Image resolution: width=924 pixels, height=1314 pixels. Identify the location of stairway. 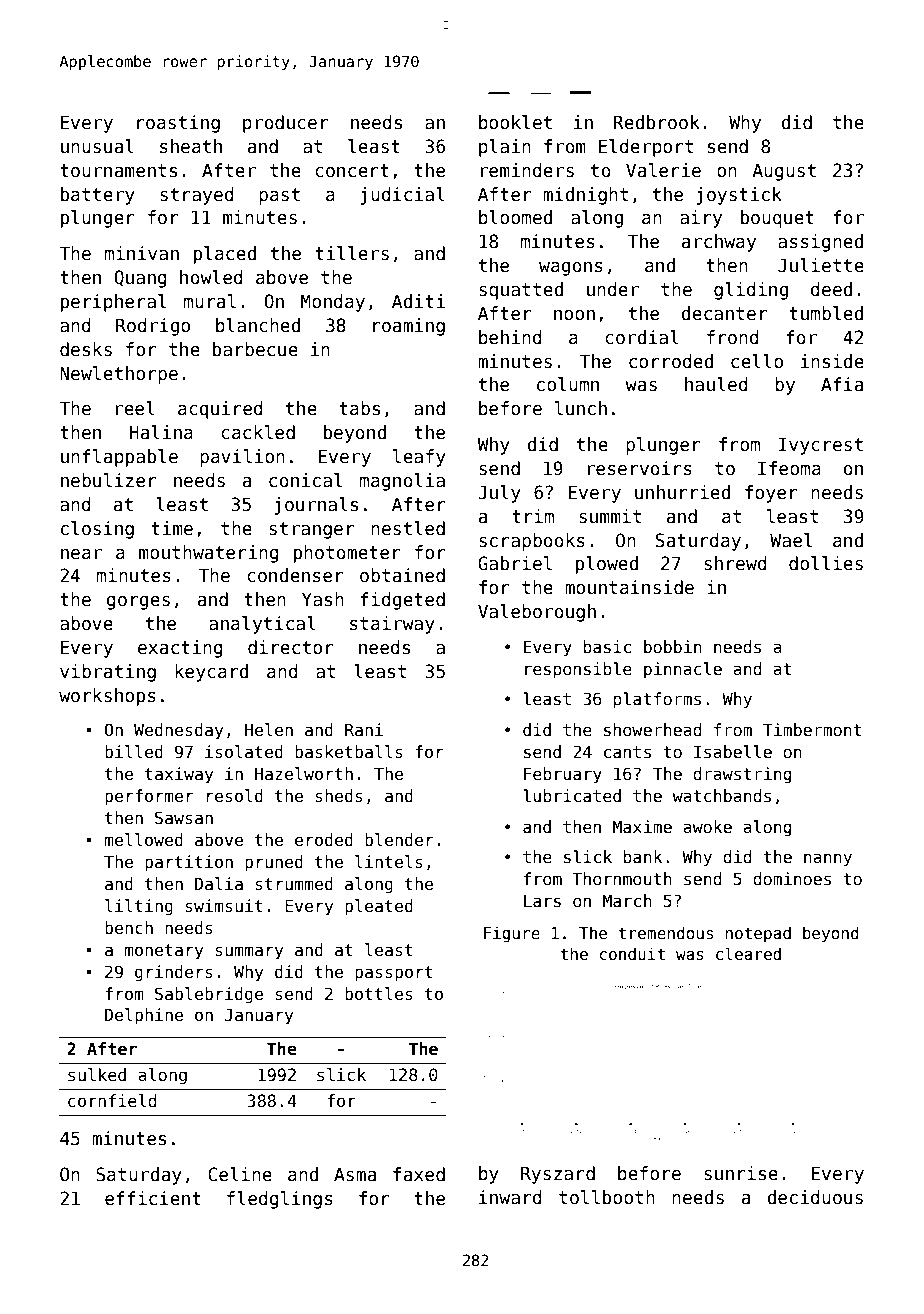
(392, 625).
